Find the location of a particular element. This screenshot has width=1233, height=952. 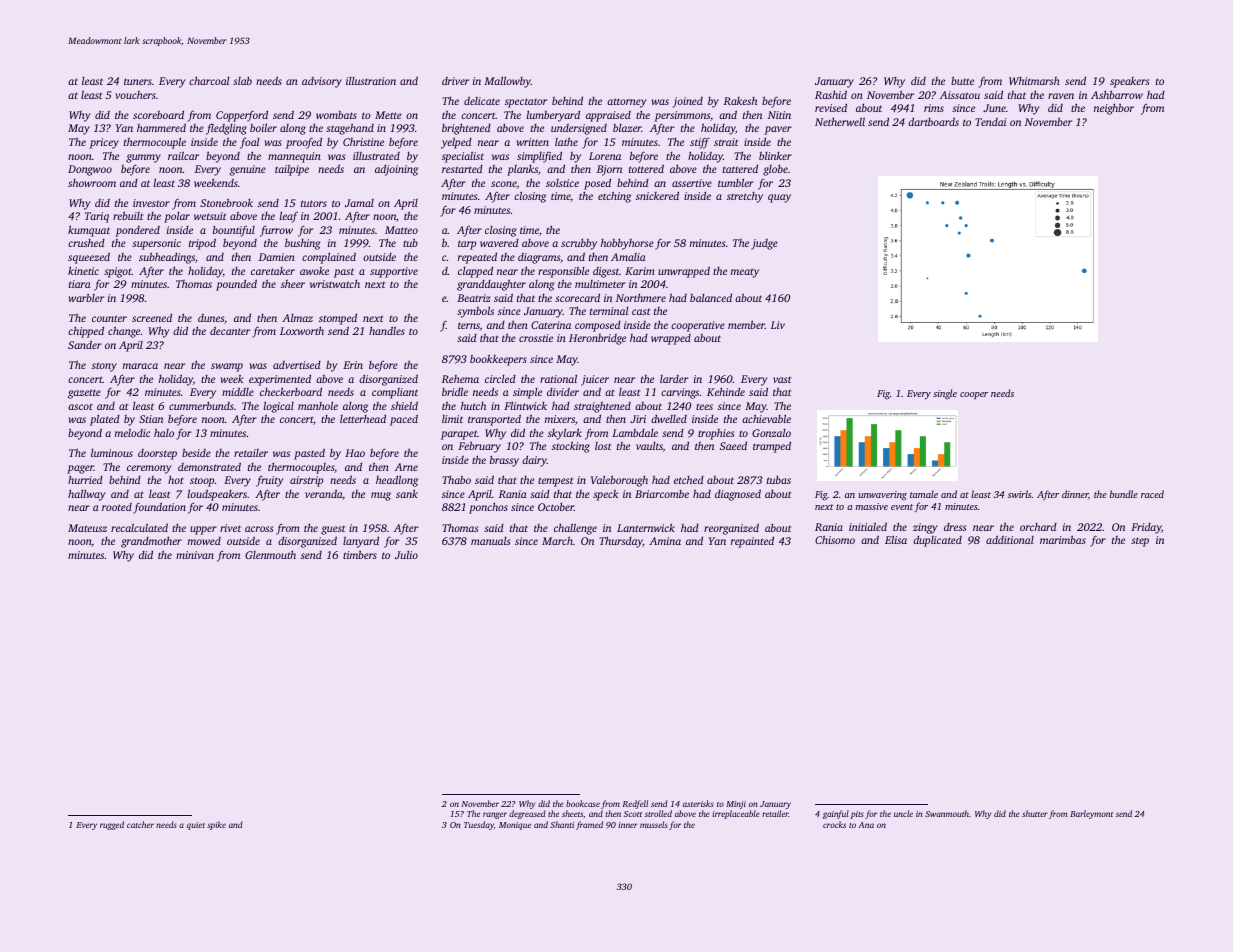

ranger is located at coordinates (495, 815).
